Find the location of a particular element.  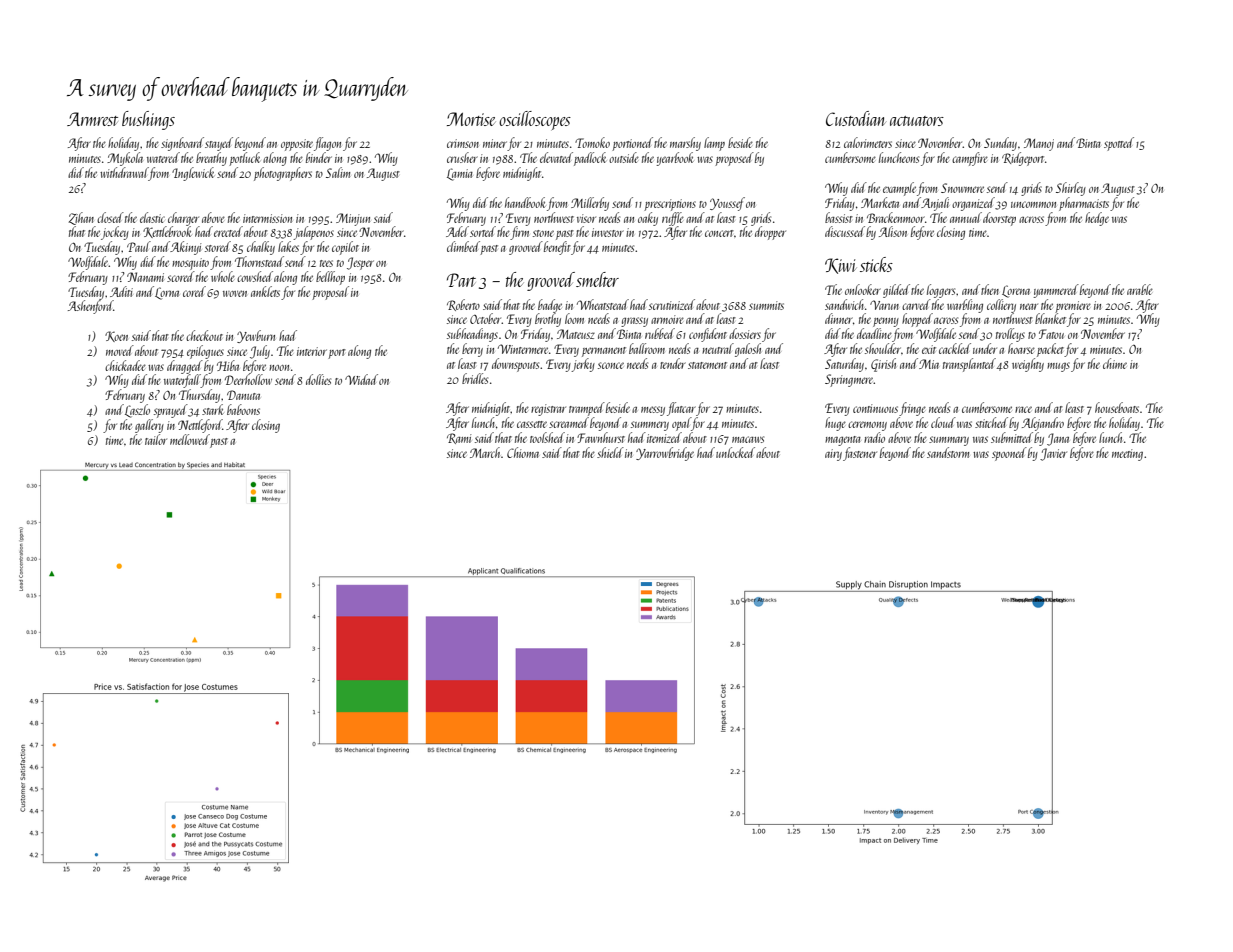

Chioma is located at coordinates (523, 452).
